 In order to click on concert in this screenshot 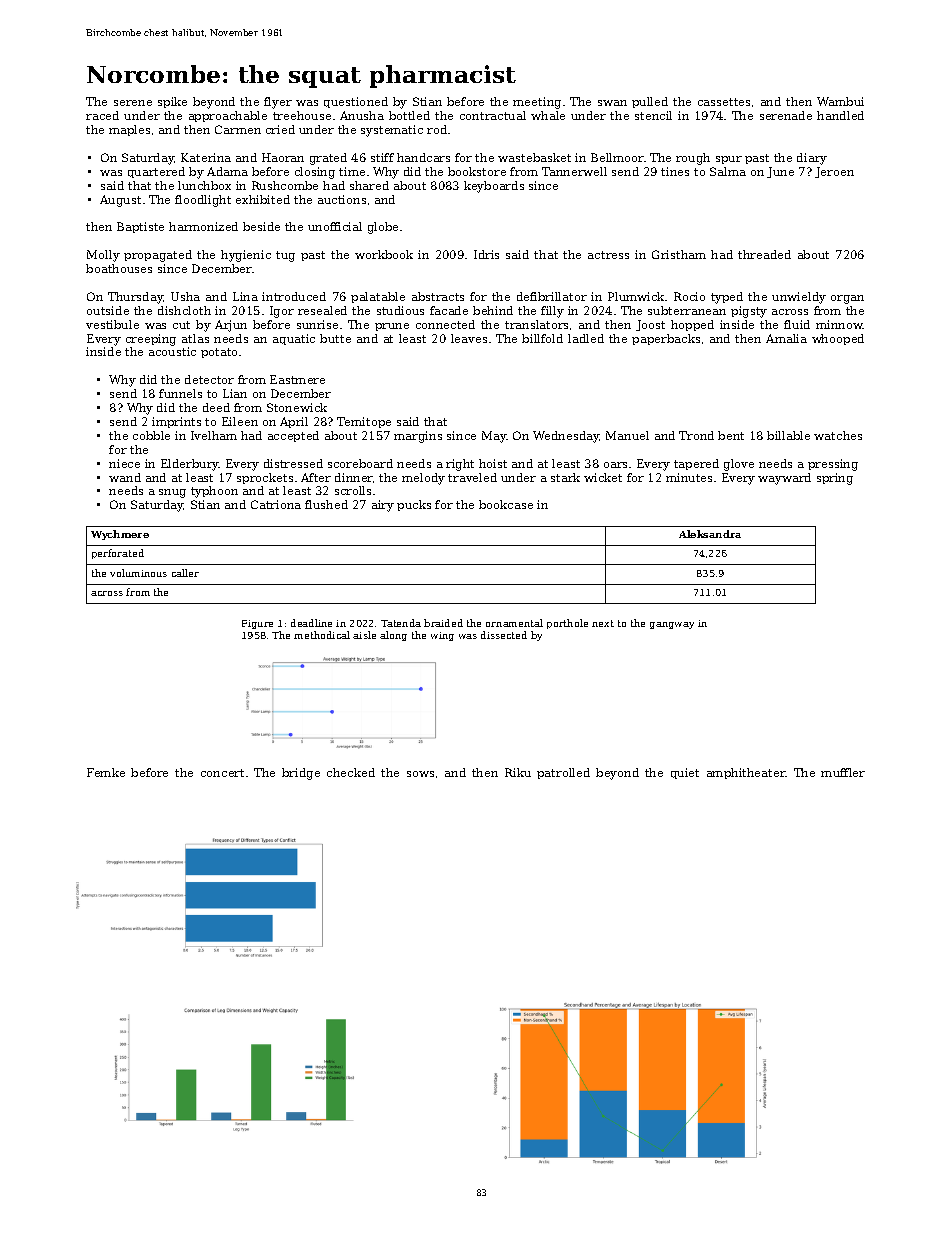, I will do `click(222, 773)`.
